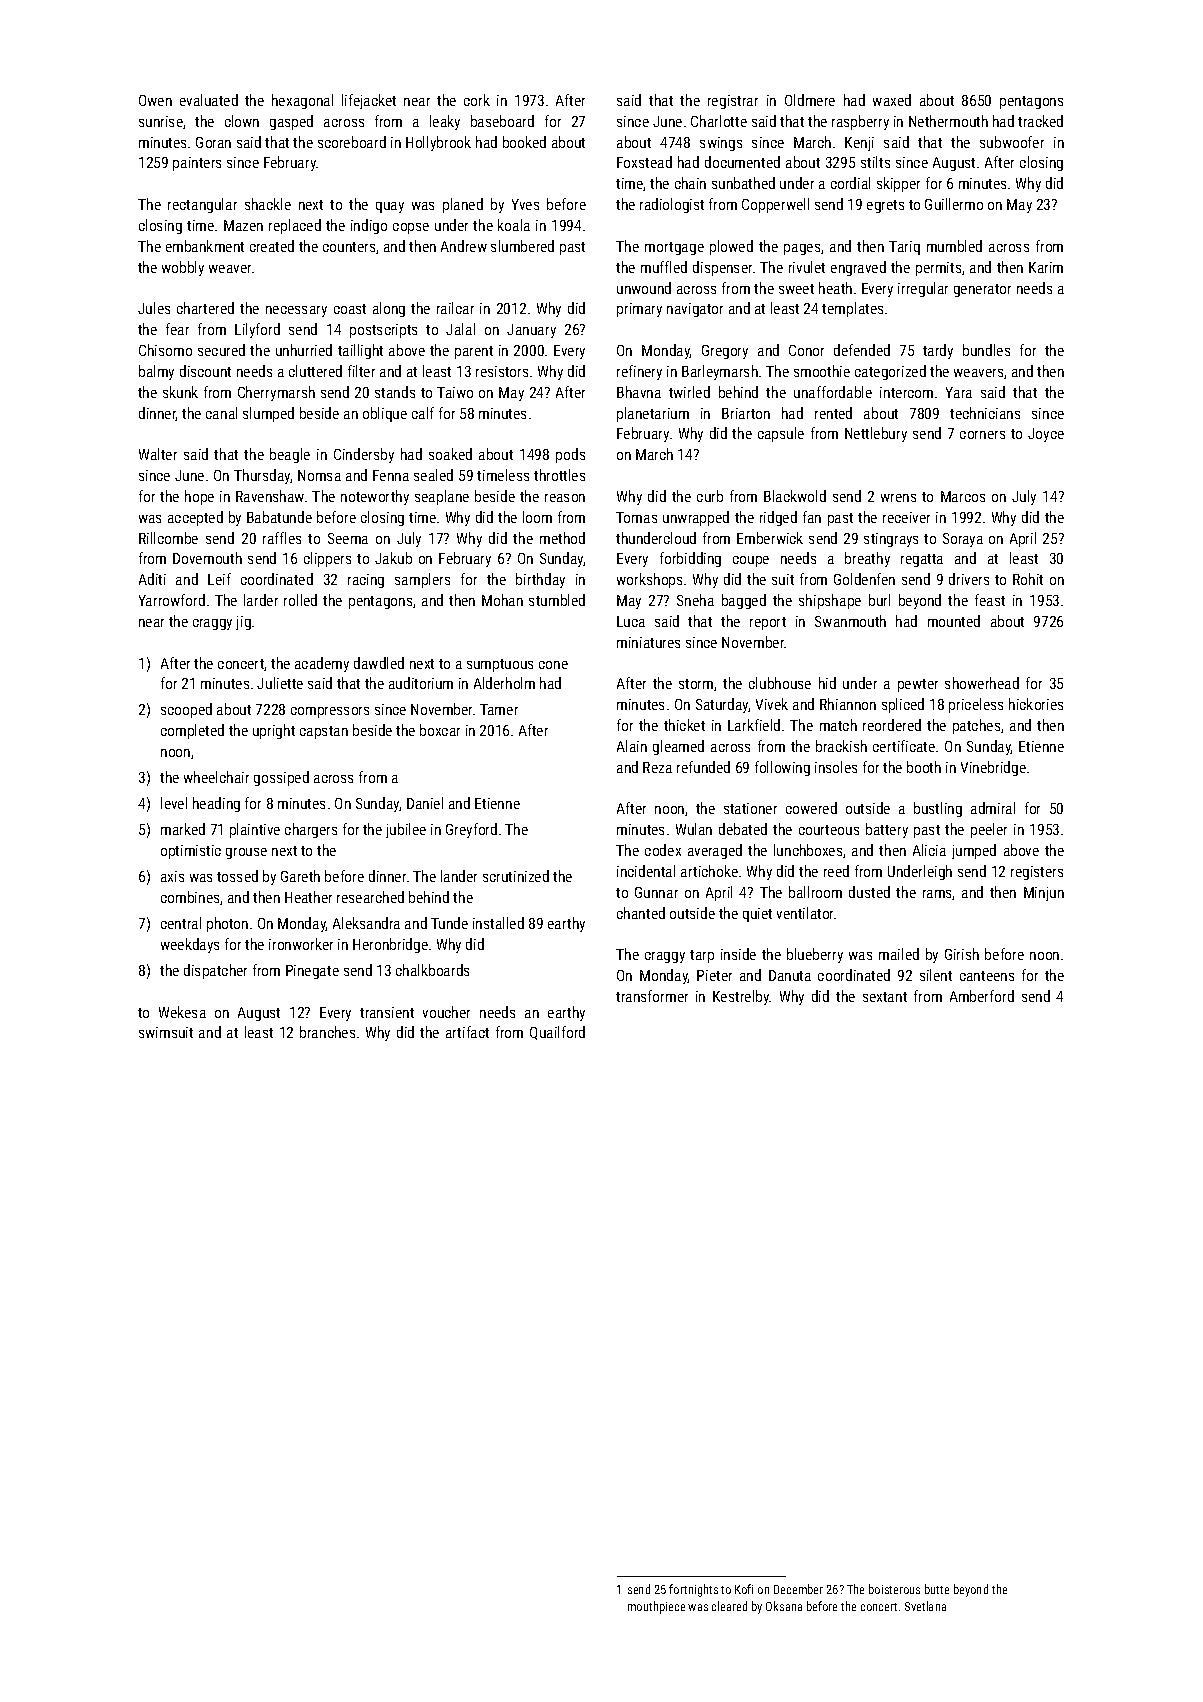 Image resolution: width=1203 pixels, height=1702 pixels. What do you see at coordinates (161, 121) in the screenshot?
I see `sunrise` at bounding box center [161, 121].
